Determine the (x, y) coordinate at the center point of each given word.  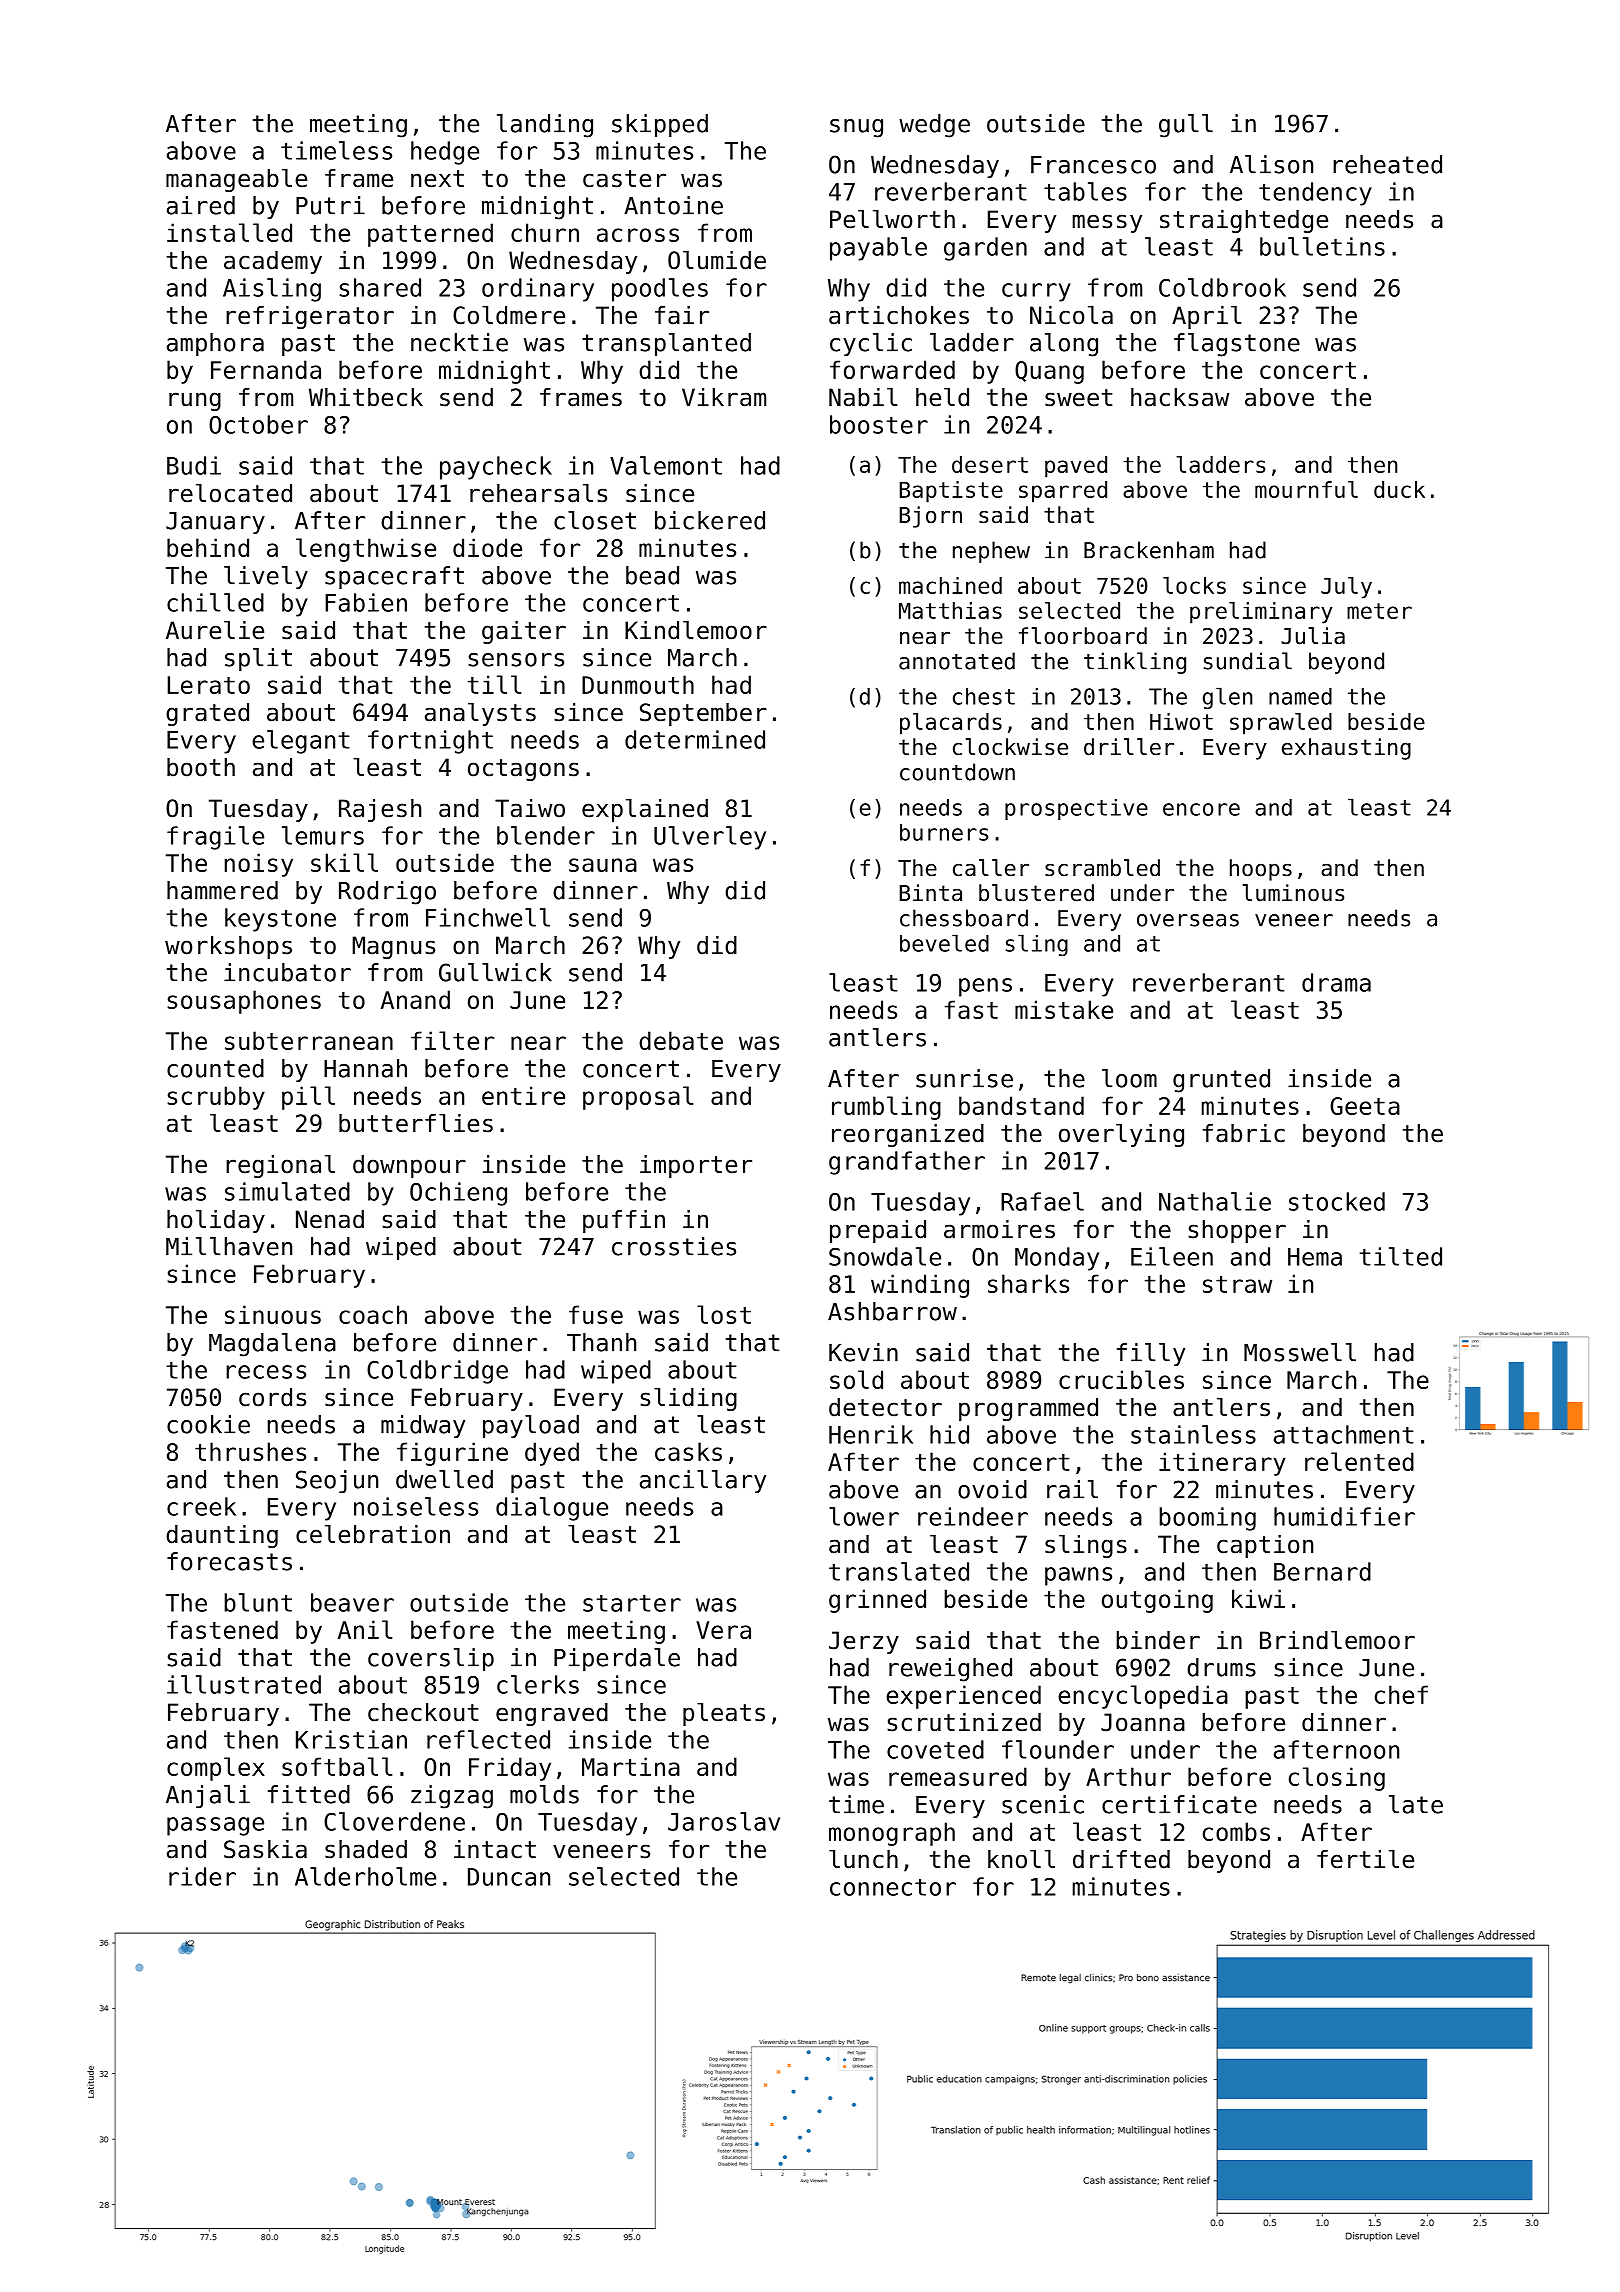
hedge (445, 153)
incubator (287, 972)
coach (373, 1314)
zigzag (452, 1797)
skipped (660, 125)
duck (1399, 489)
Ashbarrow (892, 1311)
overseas (1188, 920)
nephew (991, 552)
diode (487, 547)
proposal (638, 1098)
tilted (1401, 1256)
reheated (1387, 164)
